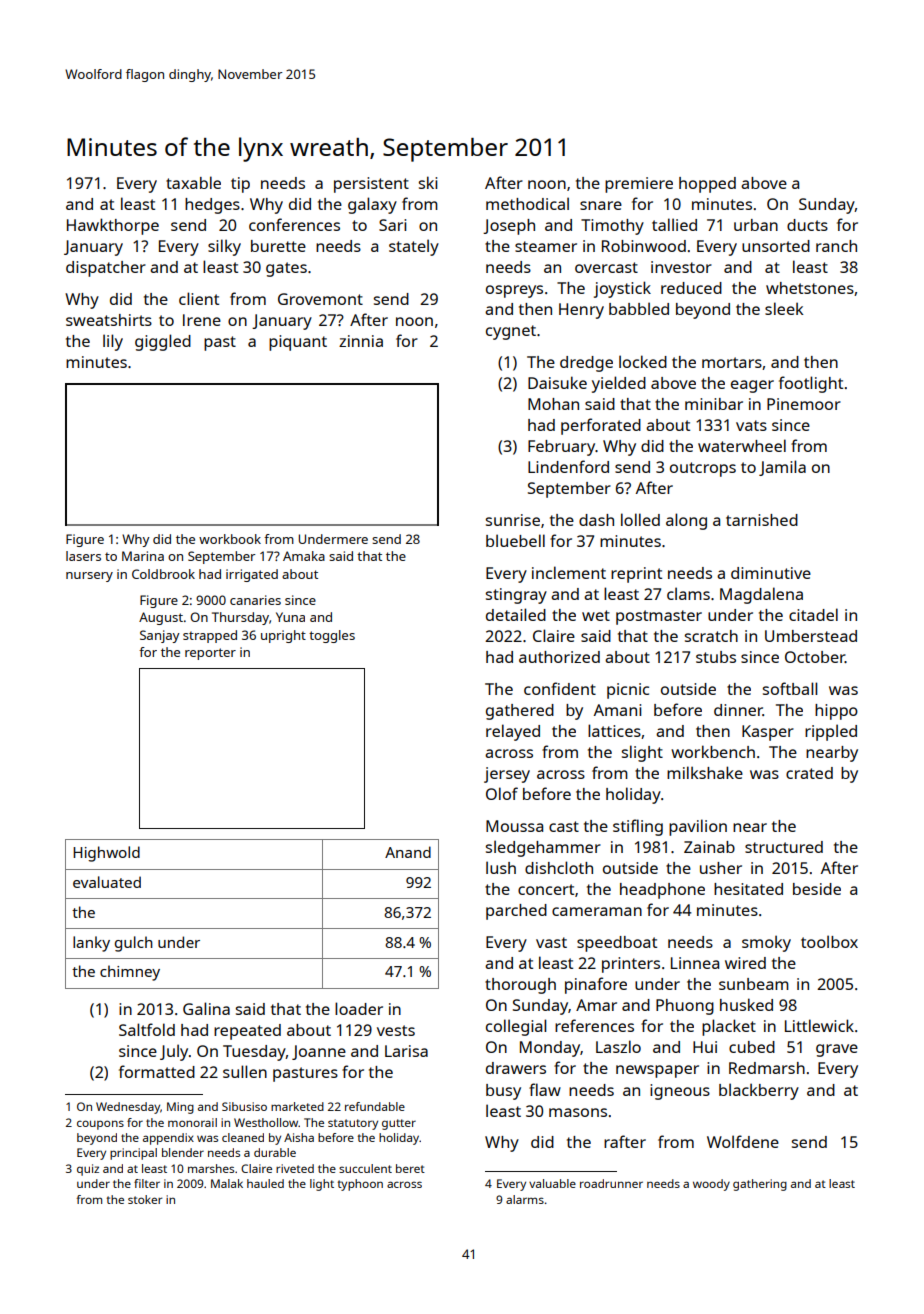 The image size is (924, 1314). What do you see at coordinates (371, 185) in the screenshot?
I see `persistent` at bounding box center [371, 185].
